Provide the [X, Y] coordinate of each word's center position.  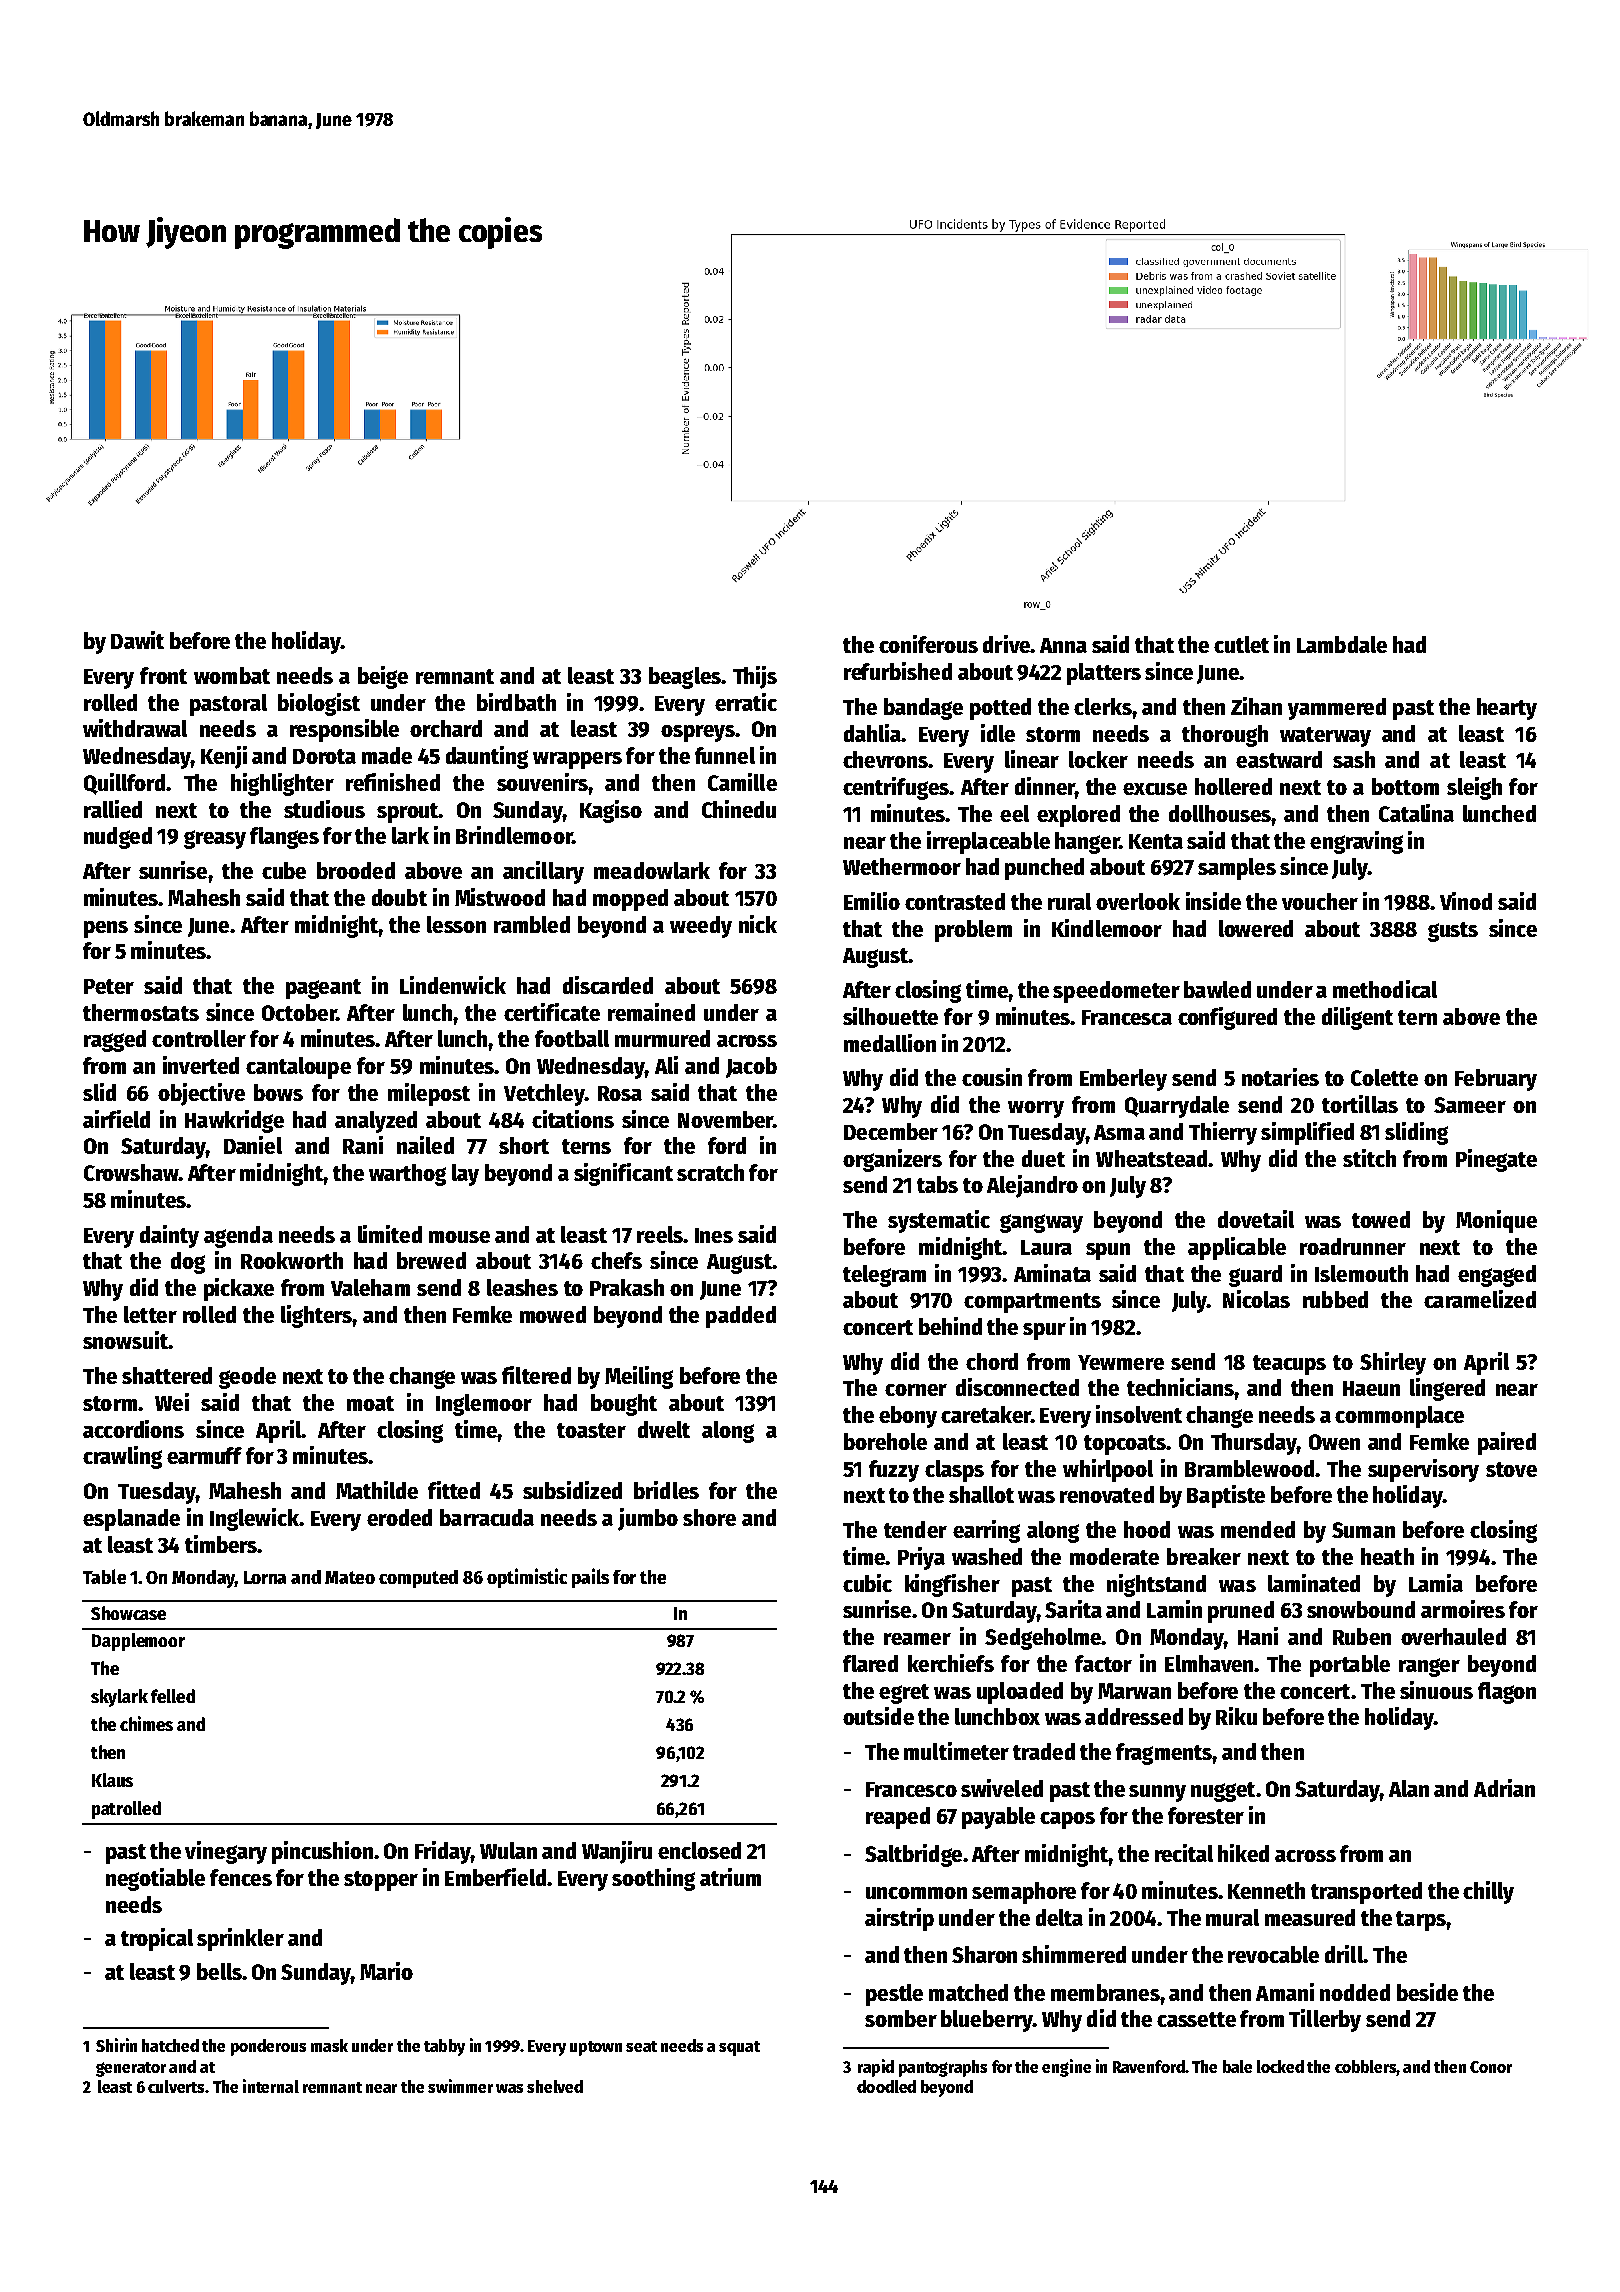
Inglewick [254, 1519]
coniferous [928, 644]
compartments [1032, 1303]
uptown [596, 2048]
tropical [157, 1939]
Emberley [1123, 1080]
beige [383, 677]
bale [1237, 2066]
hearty [1507, 709]
